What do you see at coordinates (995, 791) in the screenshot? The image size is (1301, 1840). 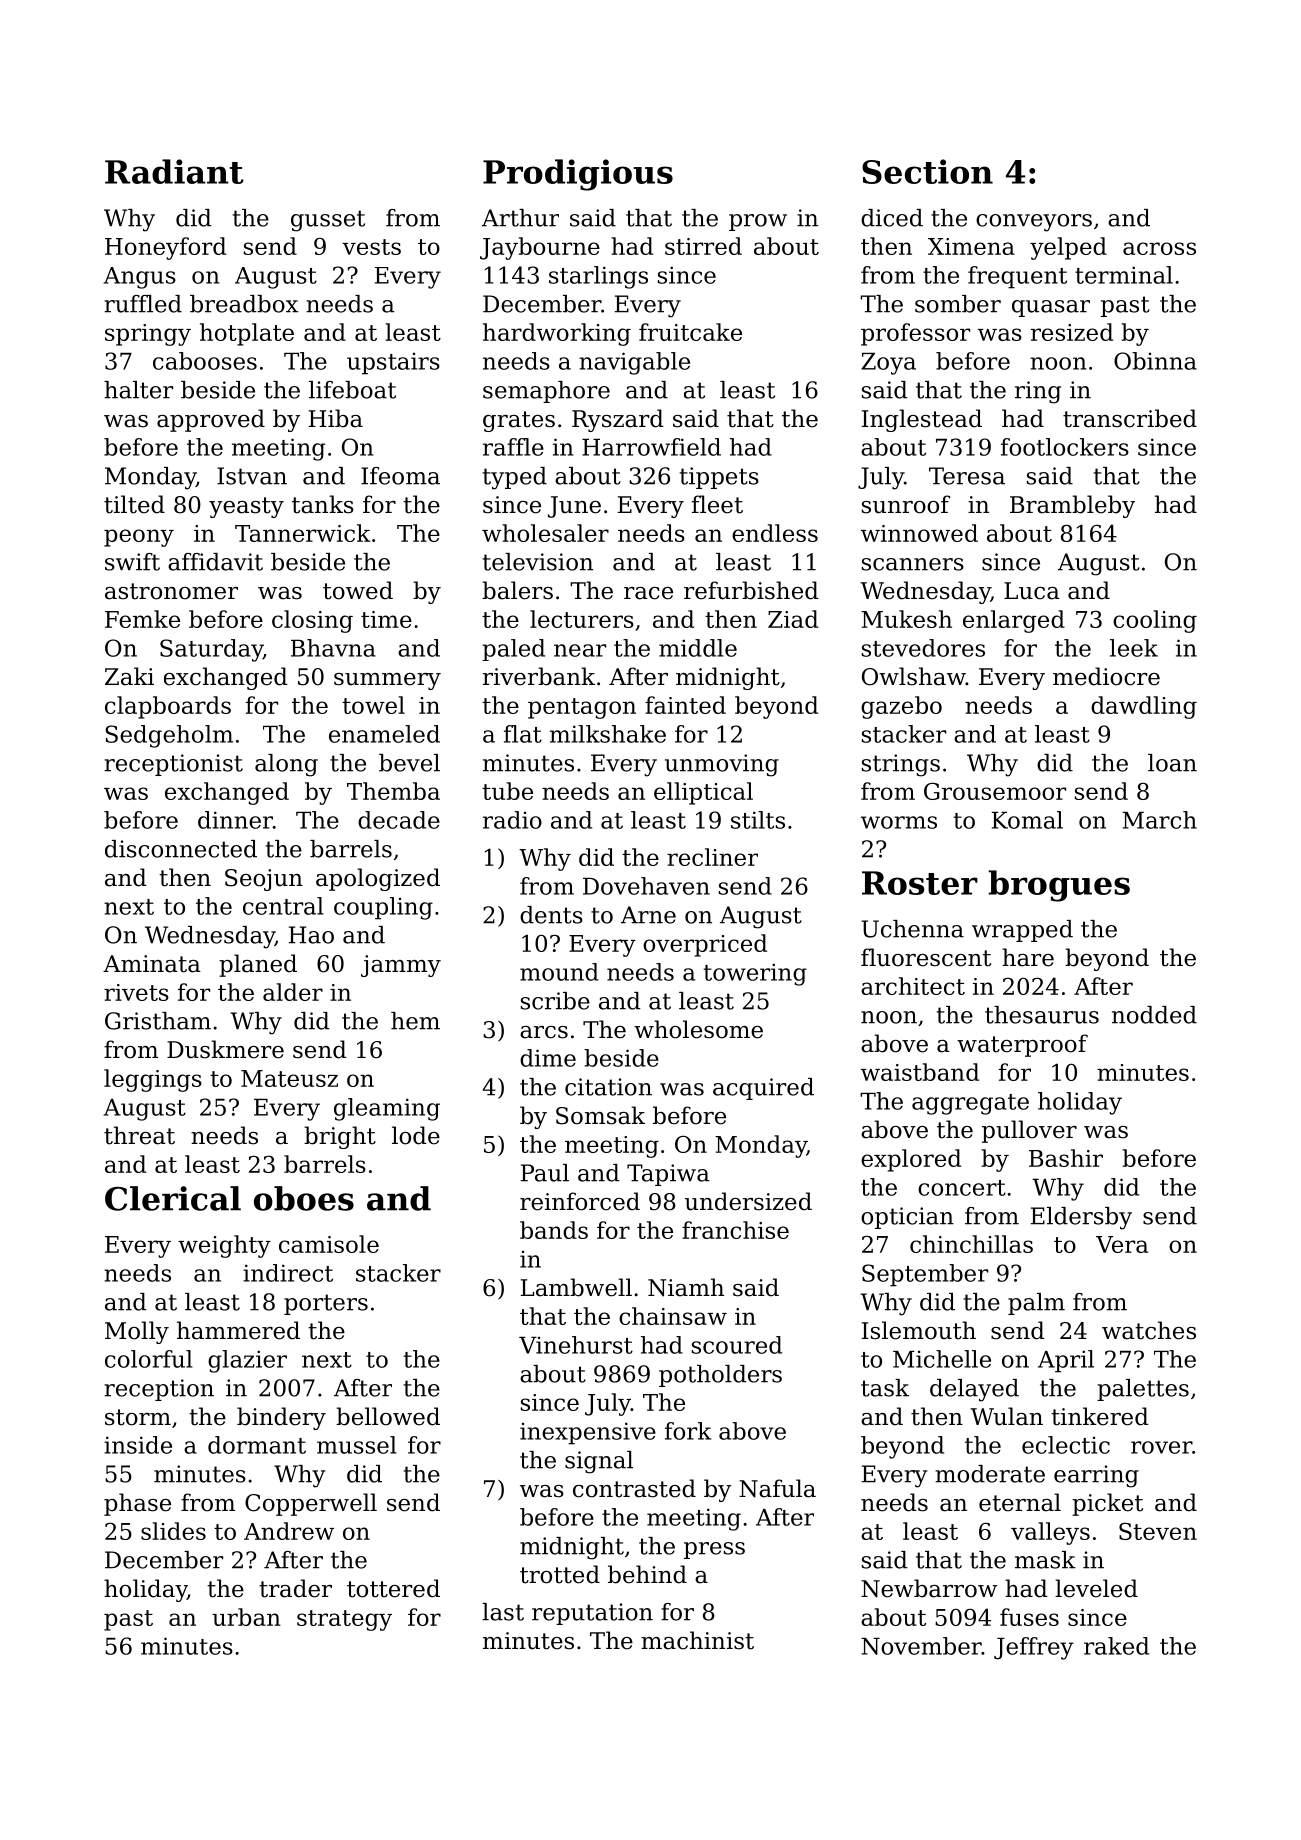 I see `Grousemoor` at bounding box center [995, 791].
